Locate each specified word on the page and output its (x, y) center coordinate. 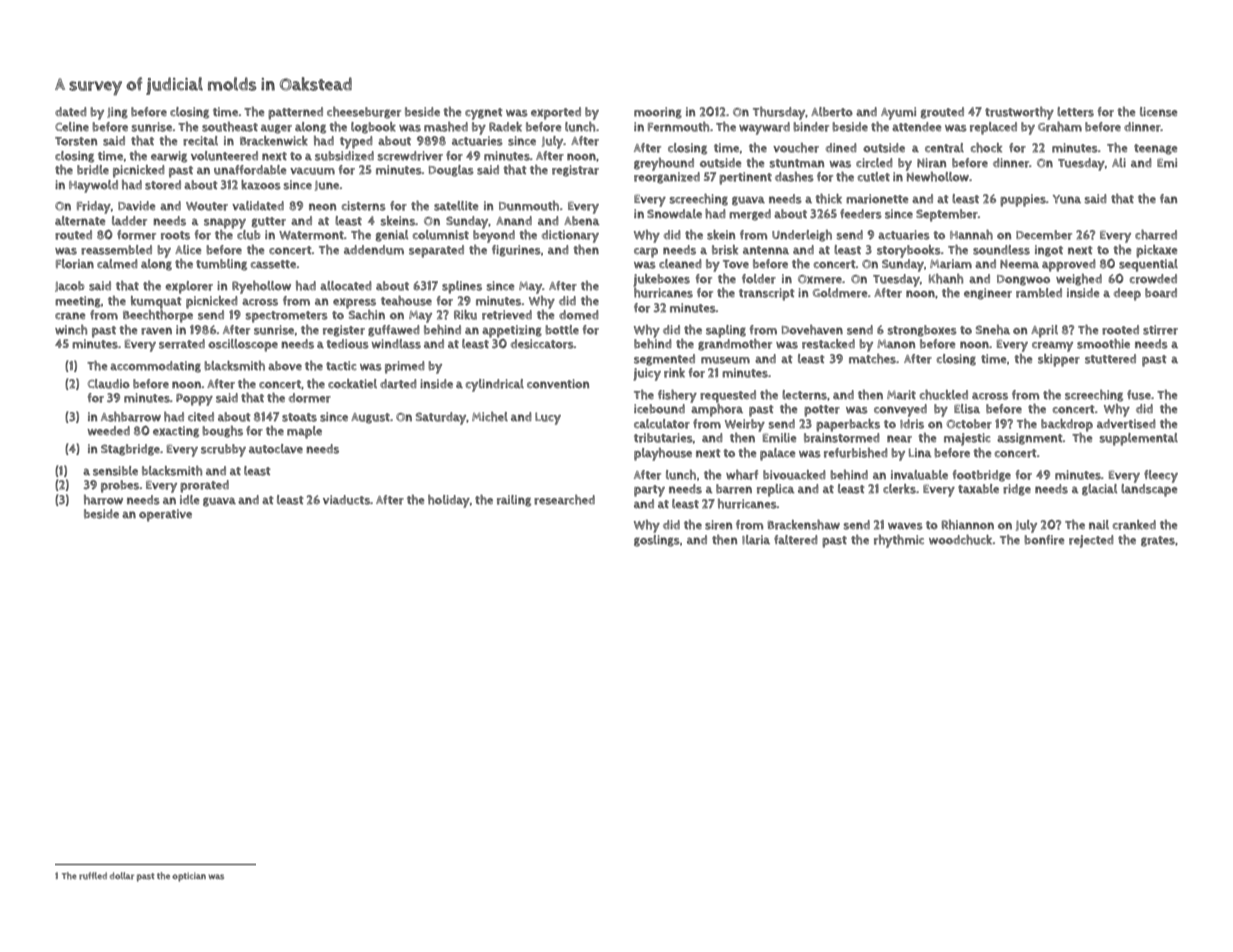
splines (462, 287)
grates (1158, 541)
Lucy (548, 418)
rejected (1091, 541)
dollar (122, 876)
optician (189, 877)
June (327, 186)
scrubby (223, 450)
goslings (657, 541)
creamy (1052, 347)
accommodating (155, 367)
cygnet (484, 114)
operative (165, 515)
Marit (901, 395)
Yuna (1067, 199)
